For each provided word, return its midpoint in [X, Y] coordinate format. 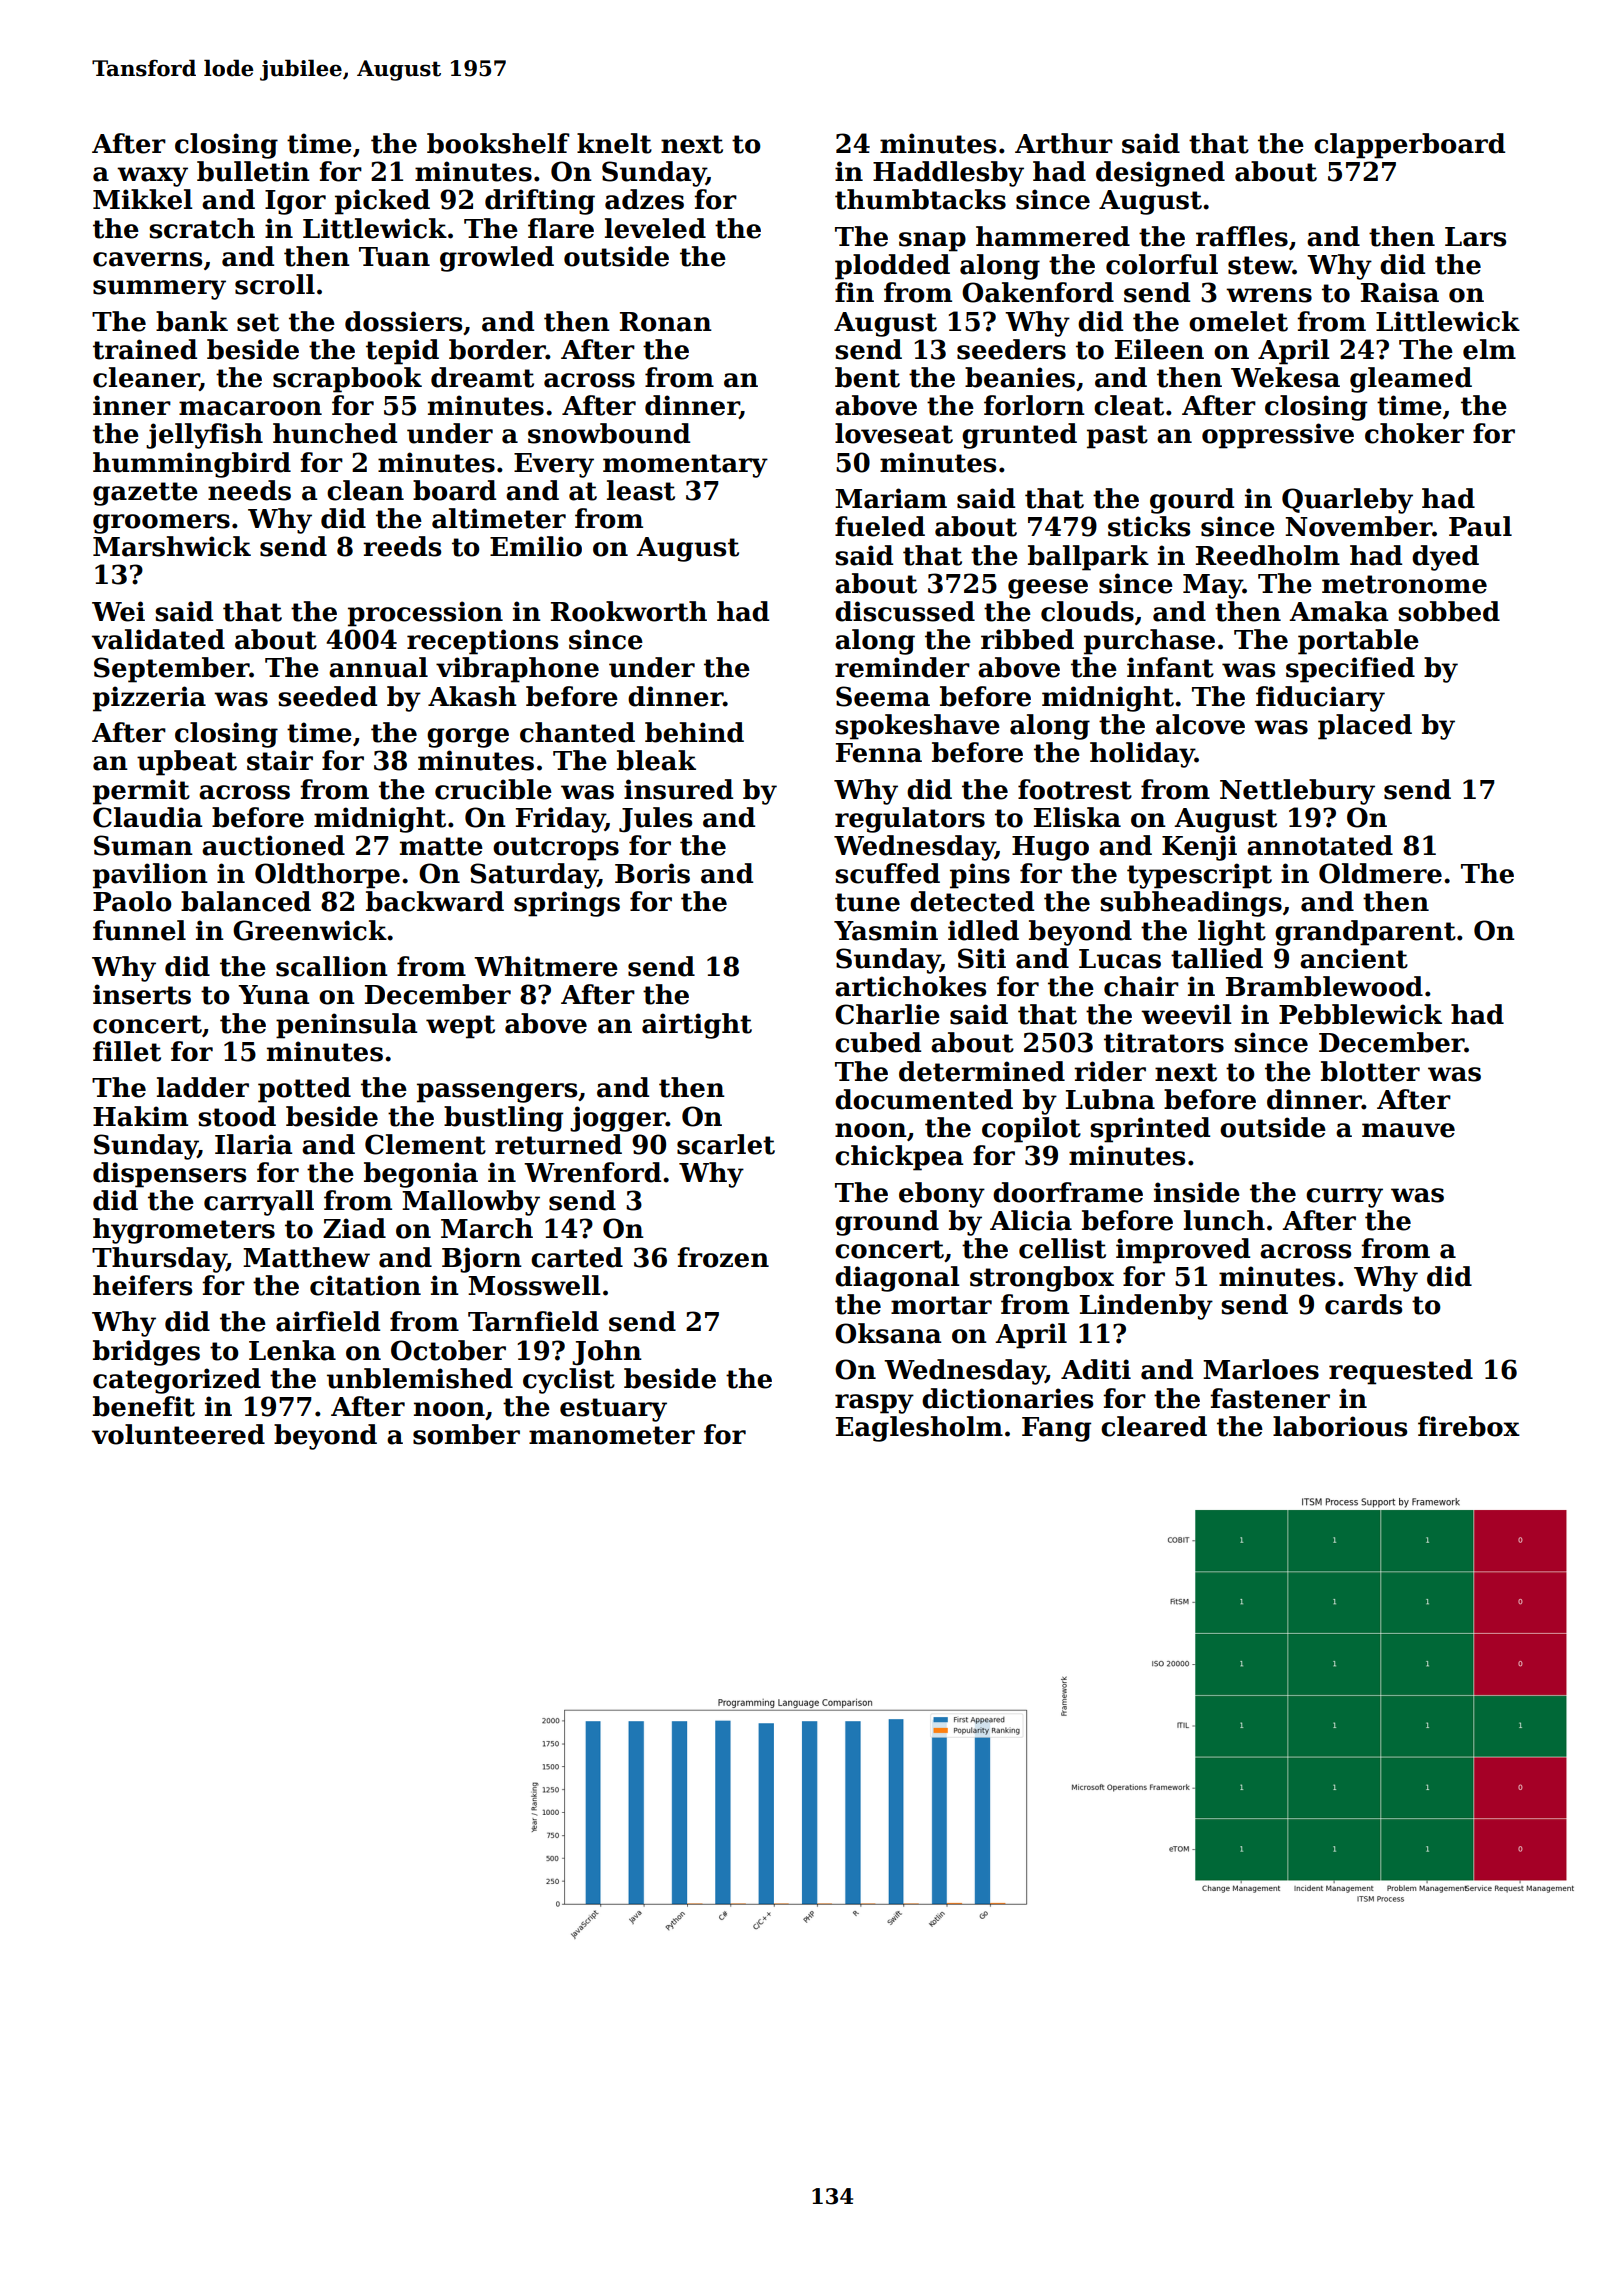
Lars [1475, 237]
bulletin [253, 171]
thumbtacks [920, 199]
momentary [685, 466]
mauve [1408, 1130]
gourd [1192, 501]
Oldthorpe [327, 876]
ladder [203, 1087]
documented [924, 1099]
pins [980, 876]
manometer [612, 1435]
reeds [402, 546]
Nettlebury [1297, 792]
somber [466, 1434]
